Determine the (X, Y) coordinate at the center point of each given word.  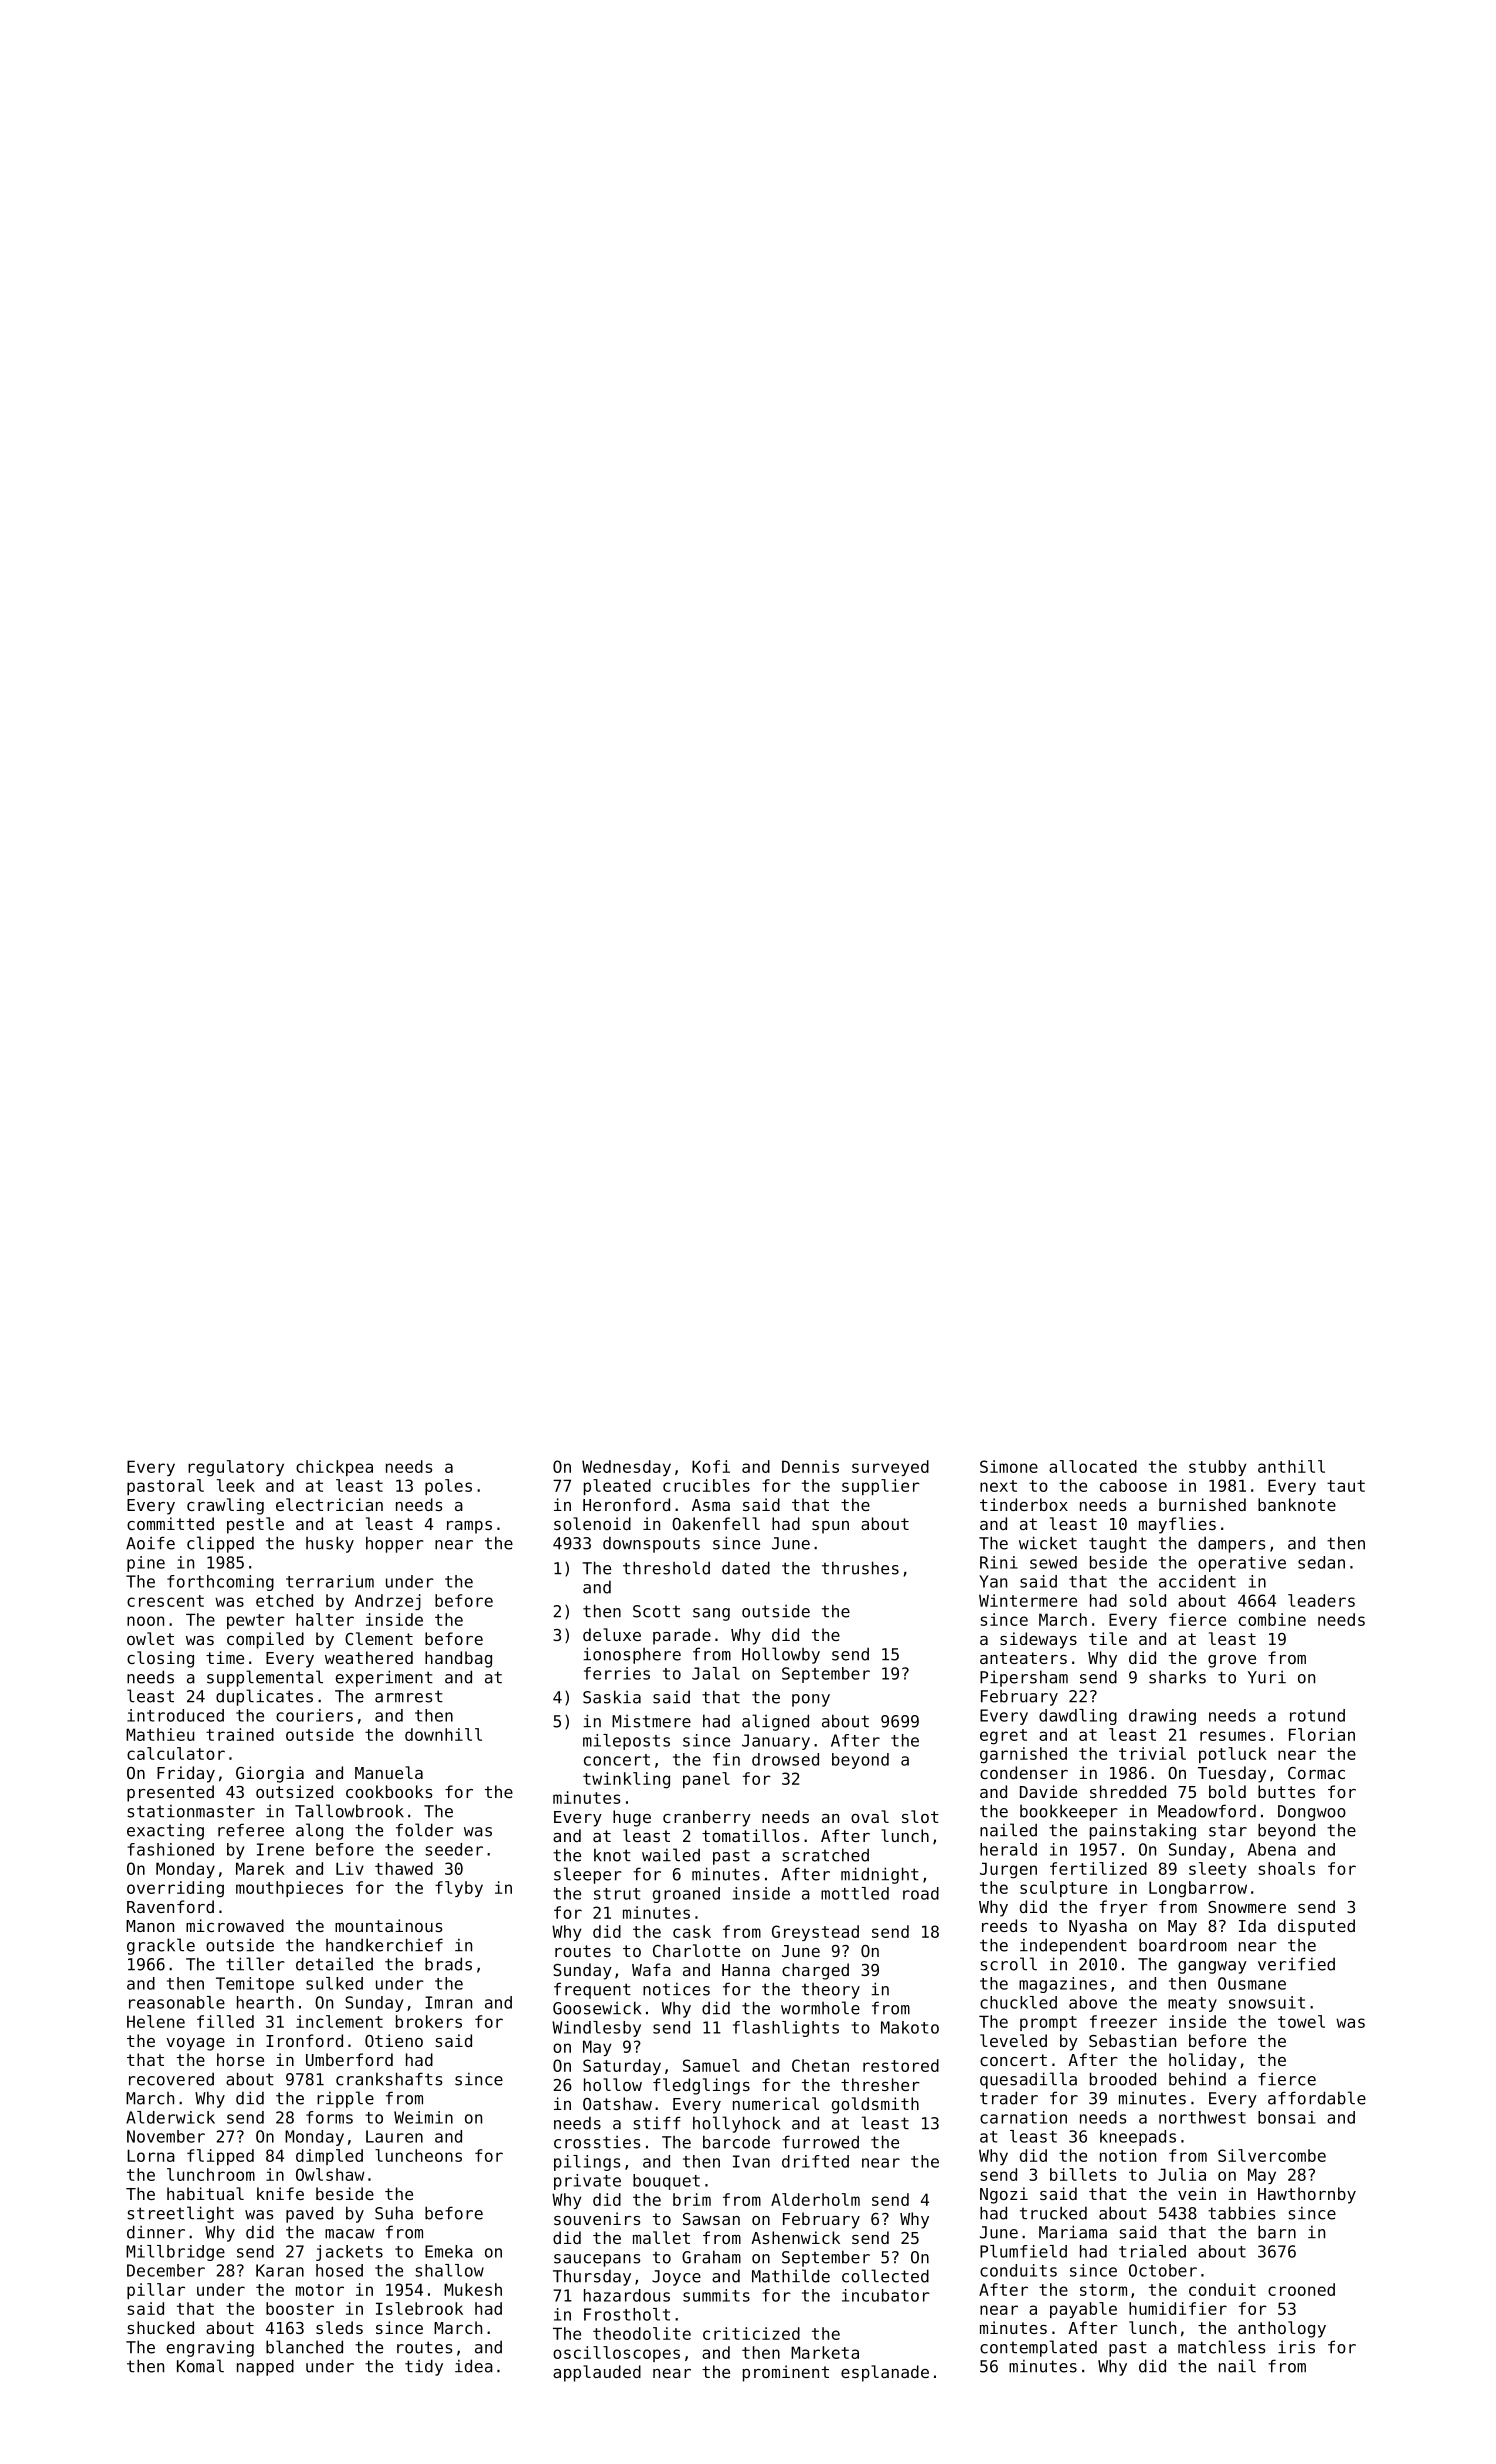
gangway (1212, 1967)
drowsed (785, 1759)
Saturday (622, 2067)
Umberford (349, 2059)
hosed (339, 2270)
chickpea (334, 1468)
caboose (1133, 1485)
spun (830, 1527)
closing (160, 1659)
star (1228, 1830)
